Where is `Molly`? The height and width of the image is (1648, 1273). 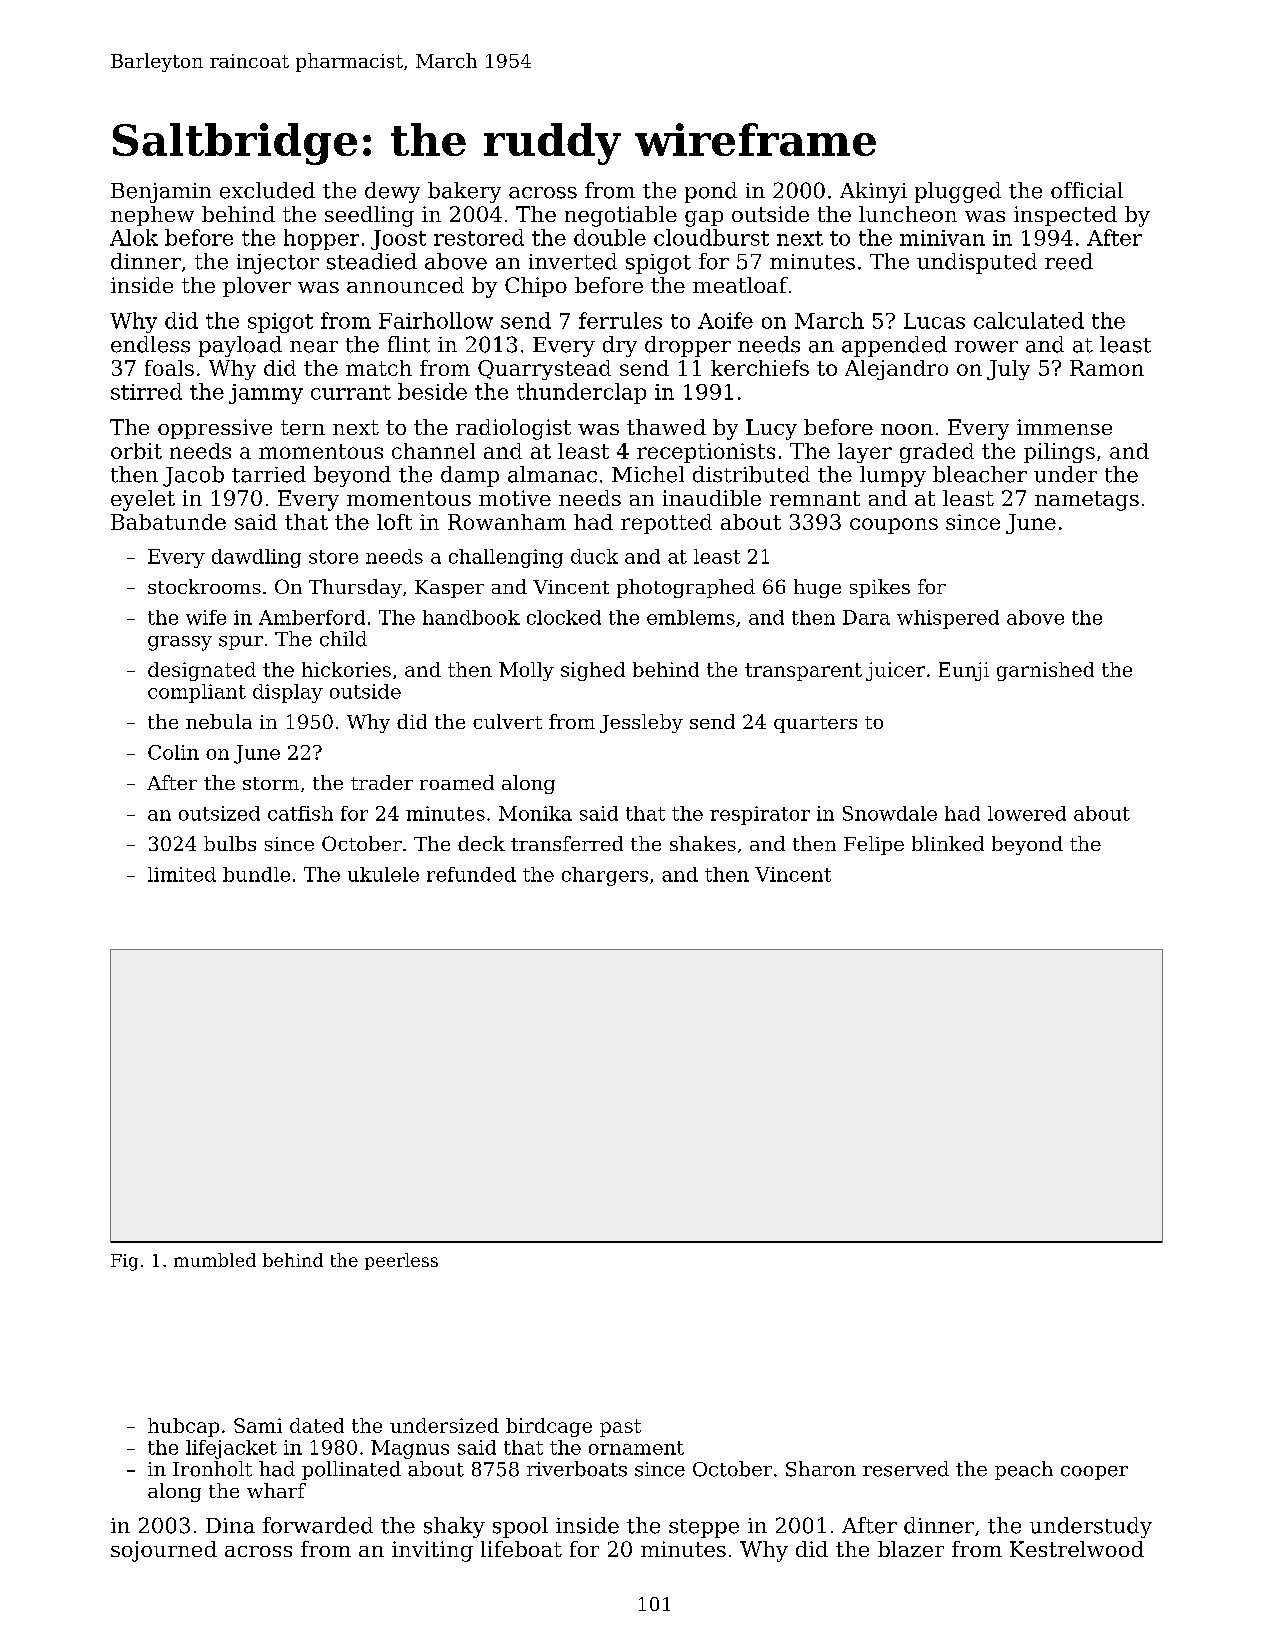 Molly is located at coordinates (526, 671).
